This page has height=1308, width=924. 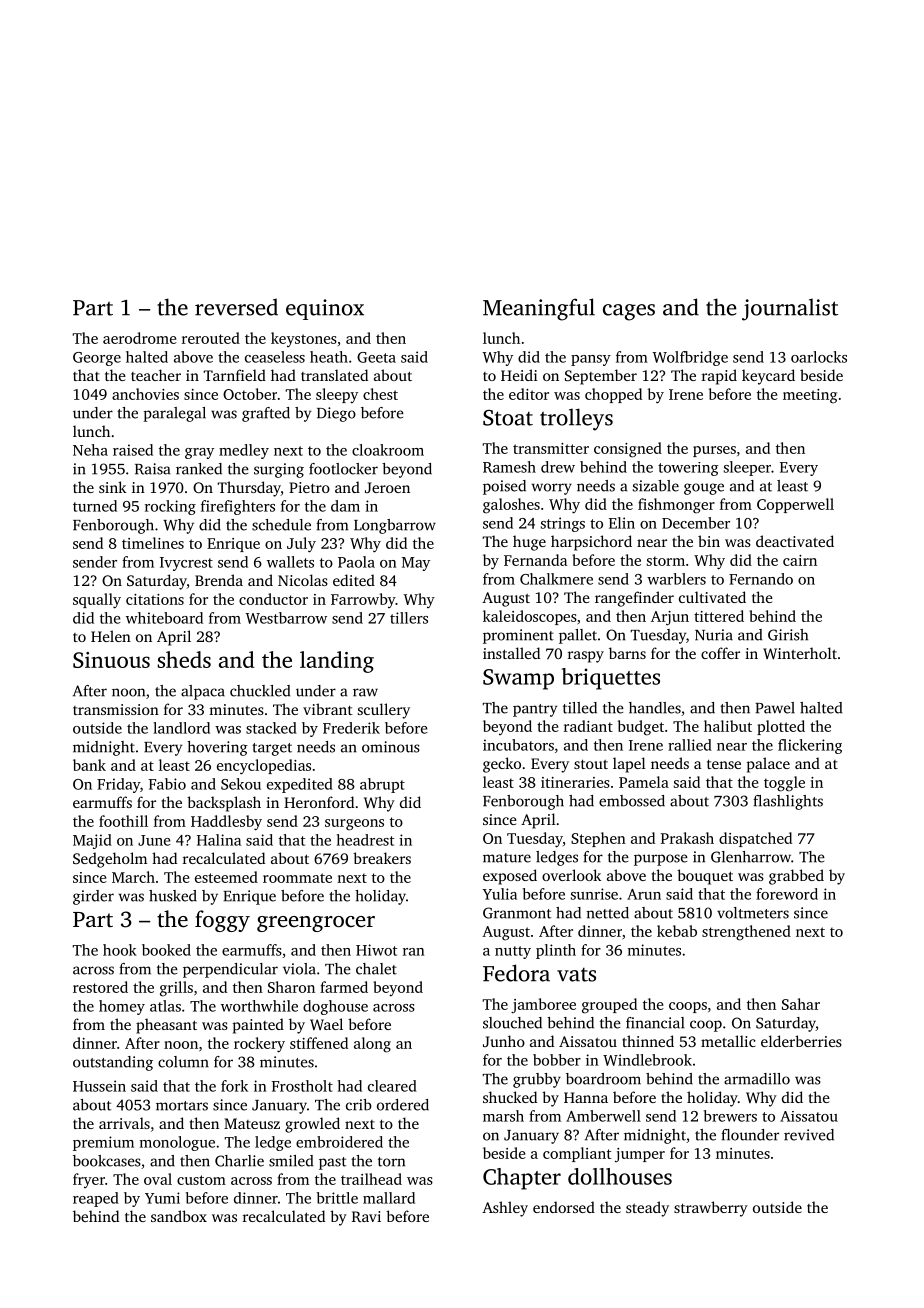 I want to click on aerodrome, so click(x=140, y=338).
